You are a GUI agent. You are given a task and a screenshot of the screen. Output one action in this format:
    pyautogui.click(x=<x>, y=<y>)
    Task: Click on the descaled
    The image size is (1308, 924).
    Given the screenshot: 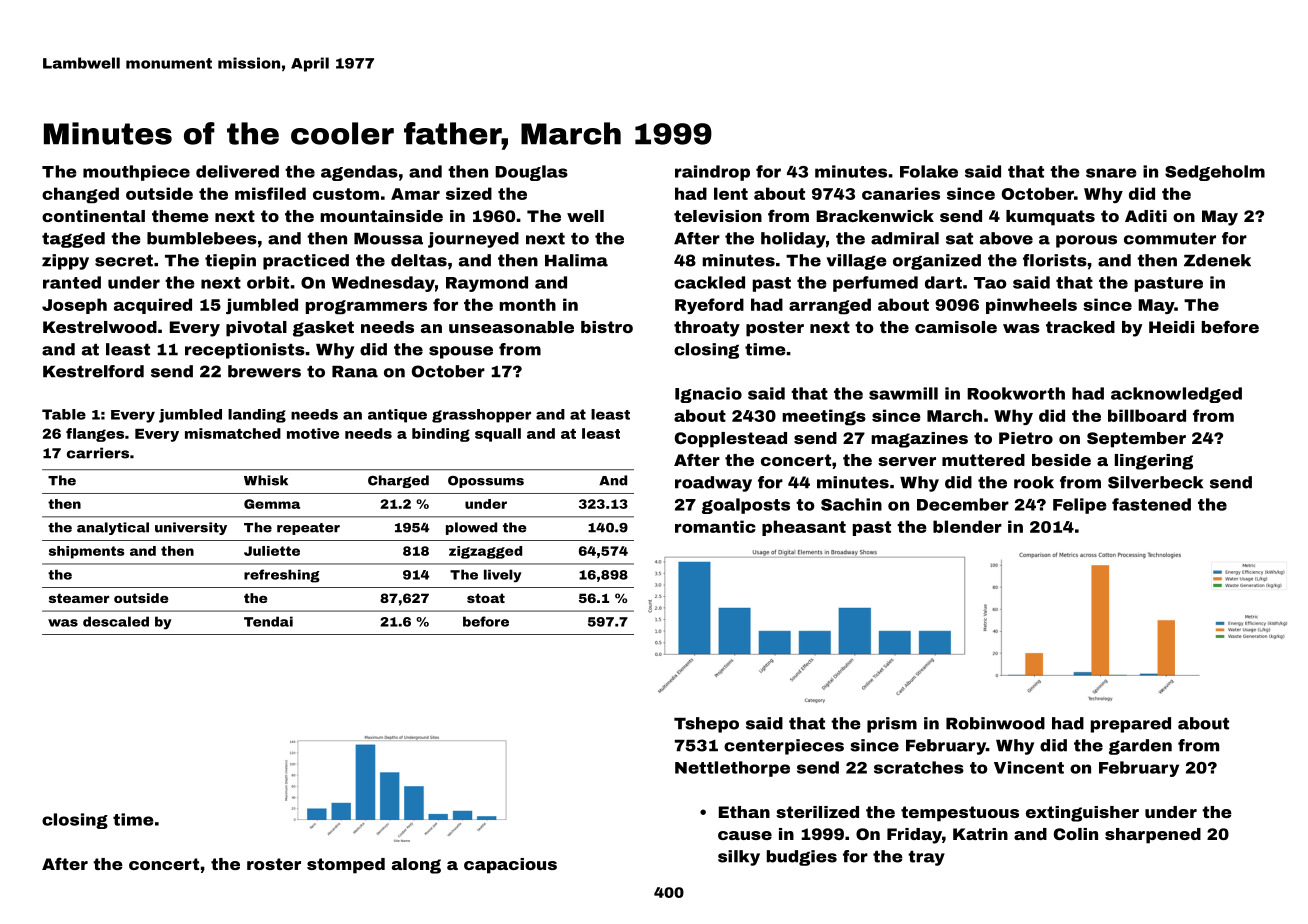 What is the action you would take?
    pyautogui.click(x=116, y=621)
